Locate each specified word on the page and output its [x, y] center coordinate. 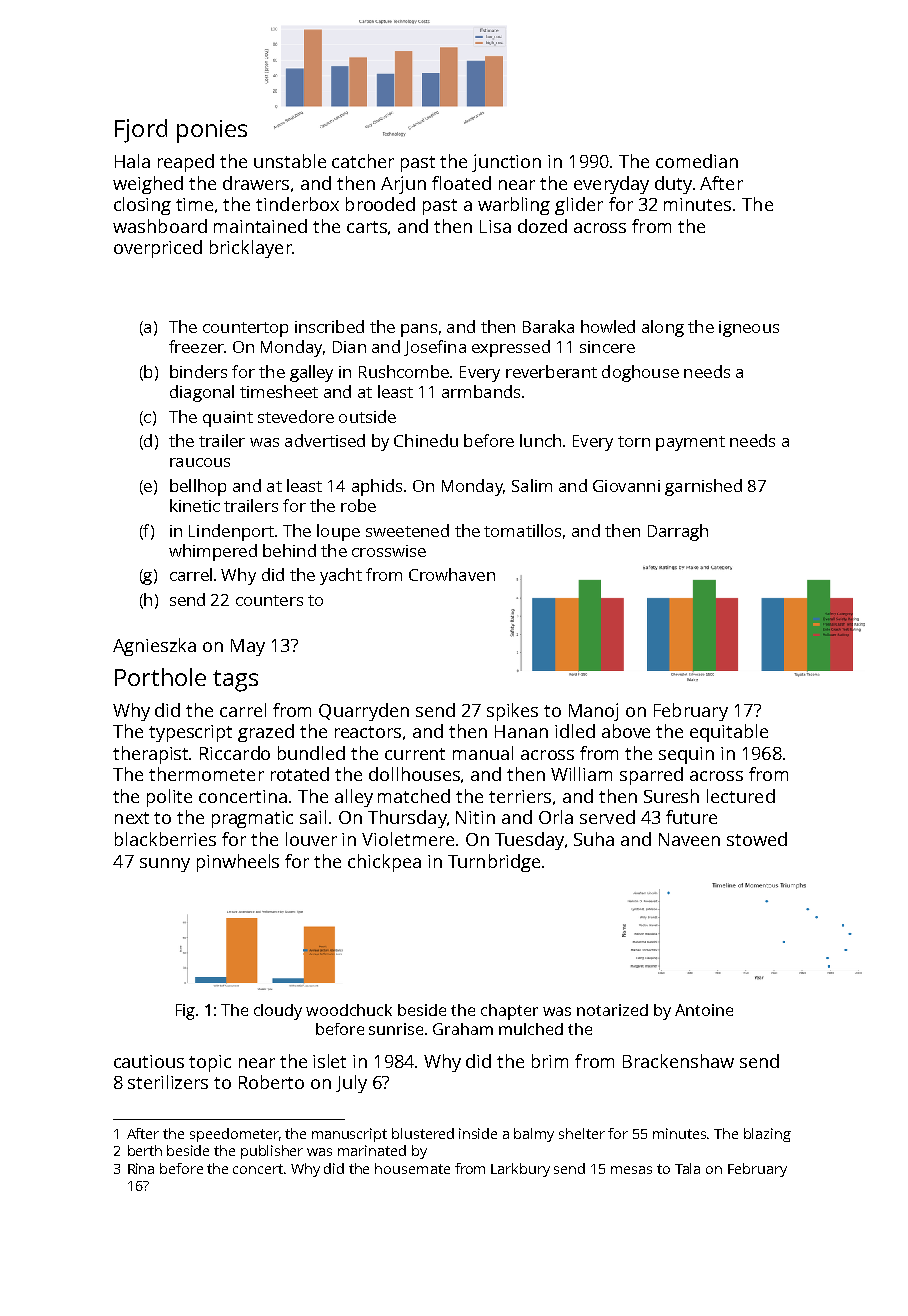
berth [145, 1150]
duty [673, 185]
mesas [631, 1170]
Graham [463, 1029]
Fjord [141, 131]
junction [506, 163]
